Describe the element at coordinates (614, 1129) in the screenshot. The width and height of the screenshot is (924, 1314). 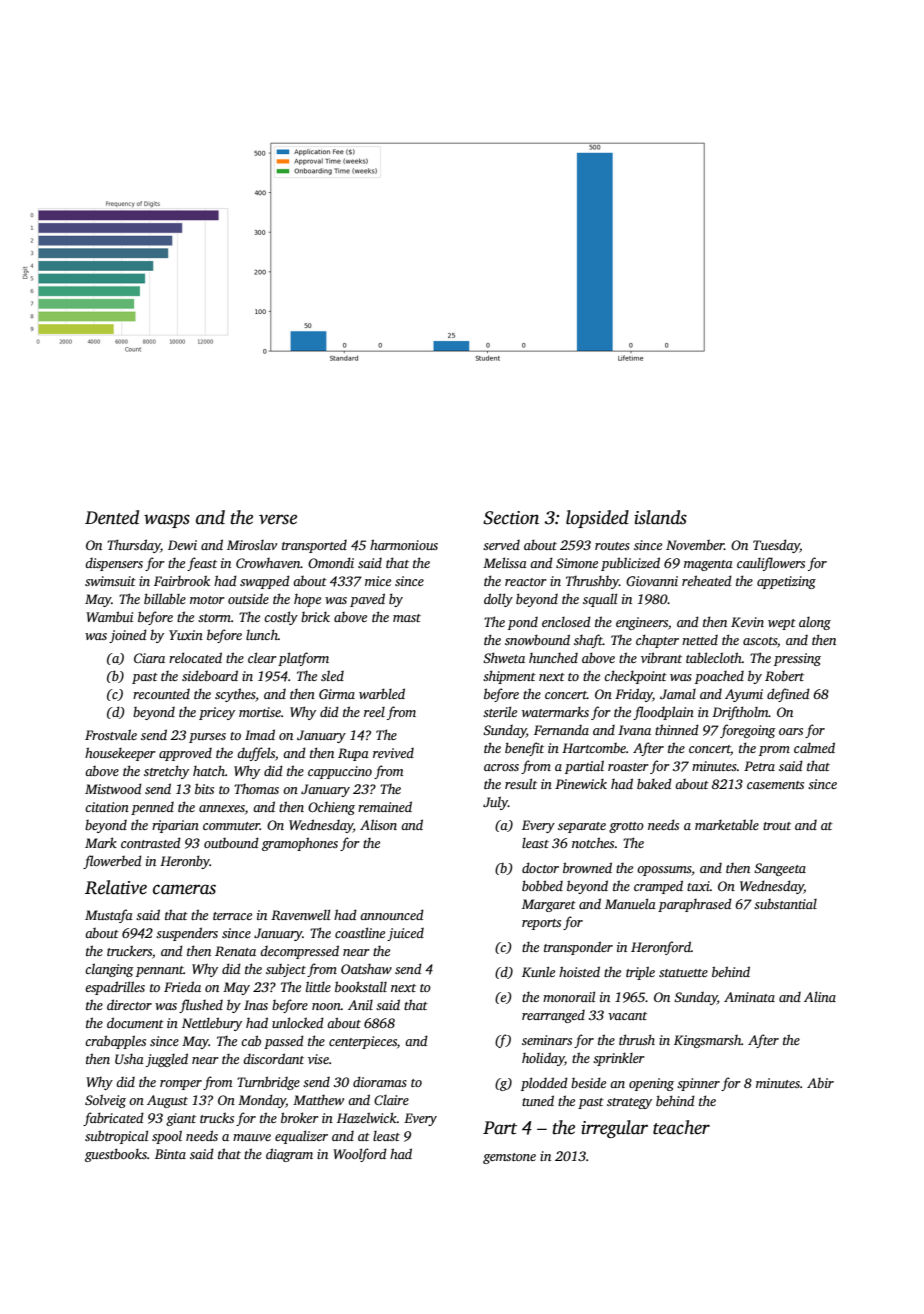
I see `irregular` at that location.
